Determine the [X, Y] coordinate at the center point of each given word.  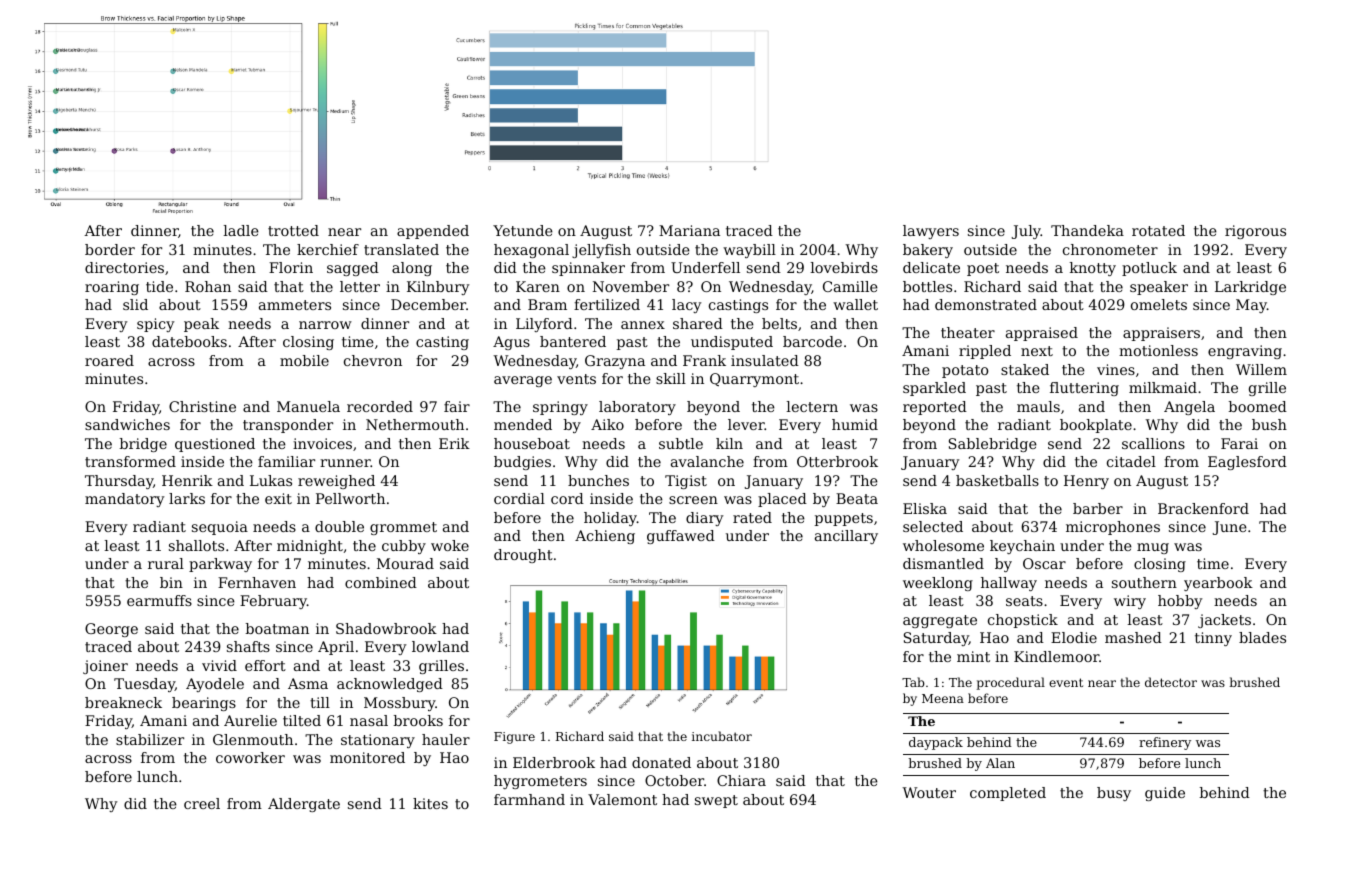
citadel [1131, 461]
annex [643, 325]
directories [124, 267]
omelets [1159, 304]
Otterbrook [837, 461]
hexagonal [531, 251]
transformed [130, 461]
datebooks [189, 341]
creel [202, 803]
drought [523, 556]
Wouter [929, 792]
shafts [248, 646]
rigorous [1255, 232]
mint [973, 656]
